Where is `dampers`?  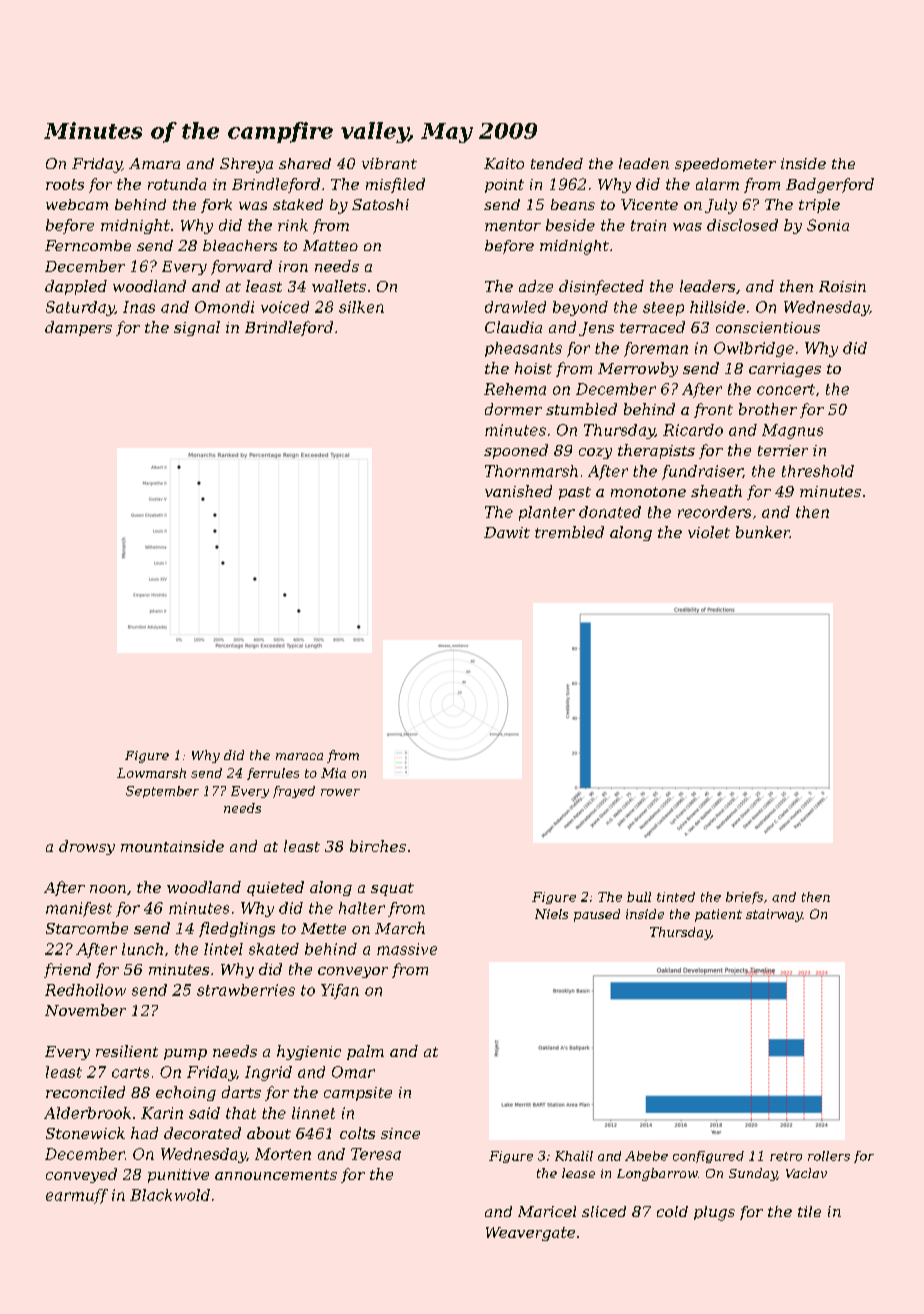 dampers is located at coordinates (78, 328).
